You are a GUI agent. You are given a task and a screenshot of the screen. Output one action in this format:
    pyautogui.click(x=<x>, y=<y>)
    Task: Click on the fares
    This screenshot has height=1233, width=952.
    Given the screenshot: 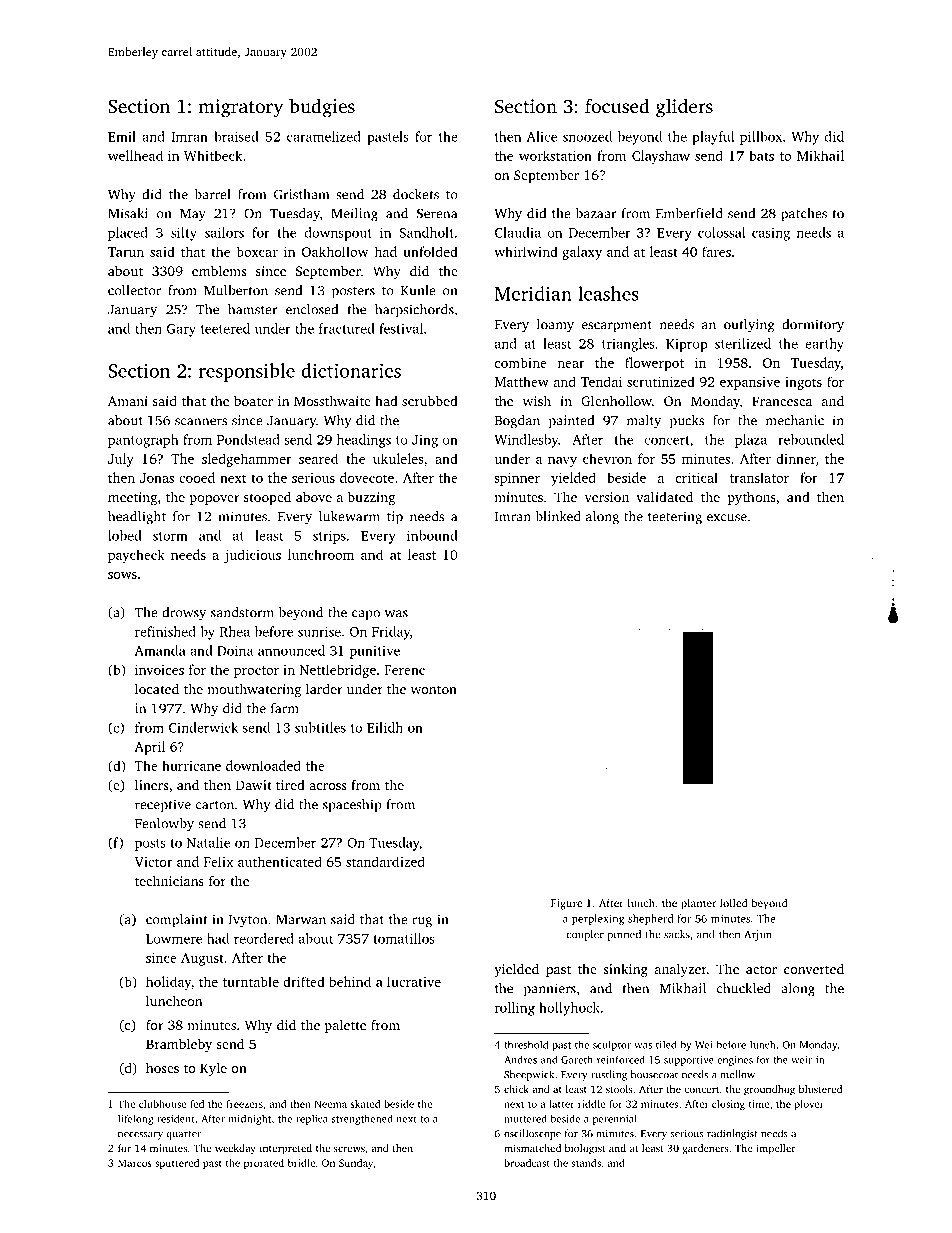 What is the action you would take?
    pyautogui.click(x=716, y=251)
